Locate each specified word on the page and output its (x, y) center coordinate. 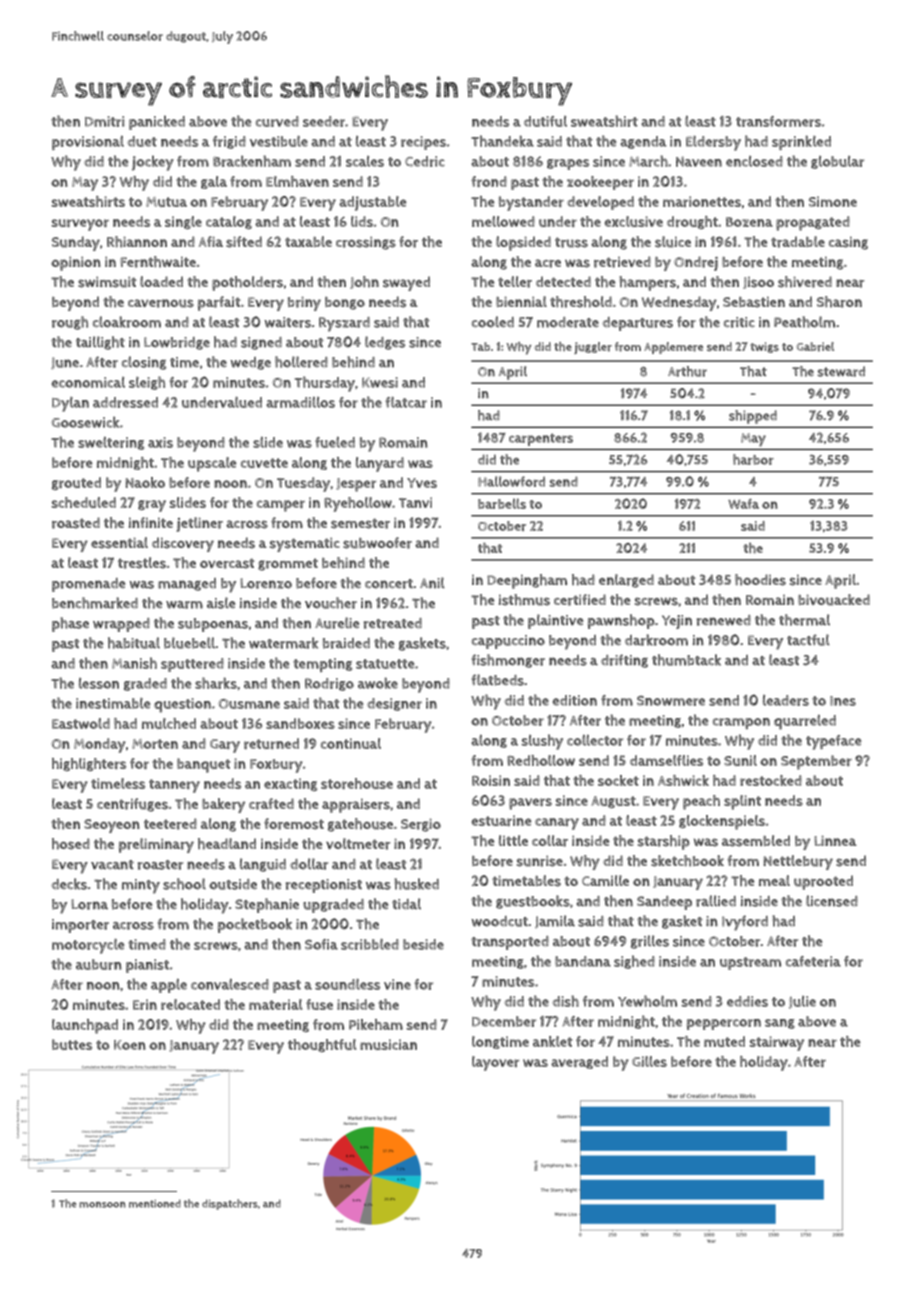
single (183, 222)
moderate (568, 322)
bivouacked (834, 600)
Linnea (835, 840)
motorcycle (88, 946)
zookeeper (600, 183)
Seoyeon (112, 826)
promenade (88, 585)
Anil (432, 583)
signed (261, 343)
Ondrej (696, 263)
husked (416, 884)
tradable (798, 242)
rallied (716, 901)
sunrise (540, 861)
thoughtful (322, 1045)
